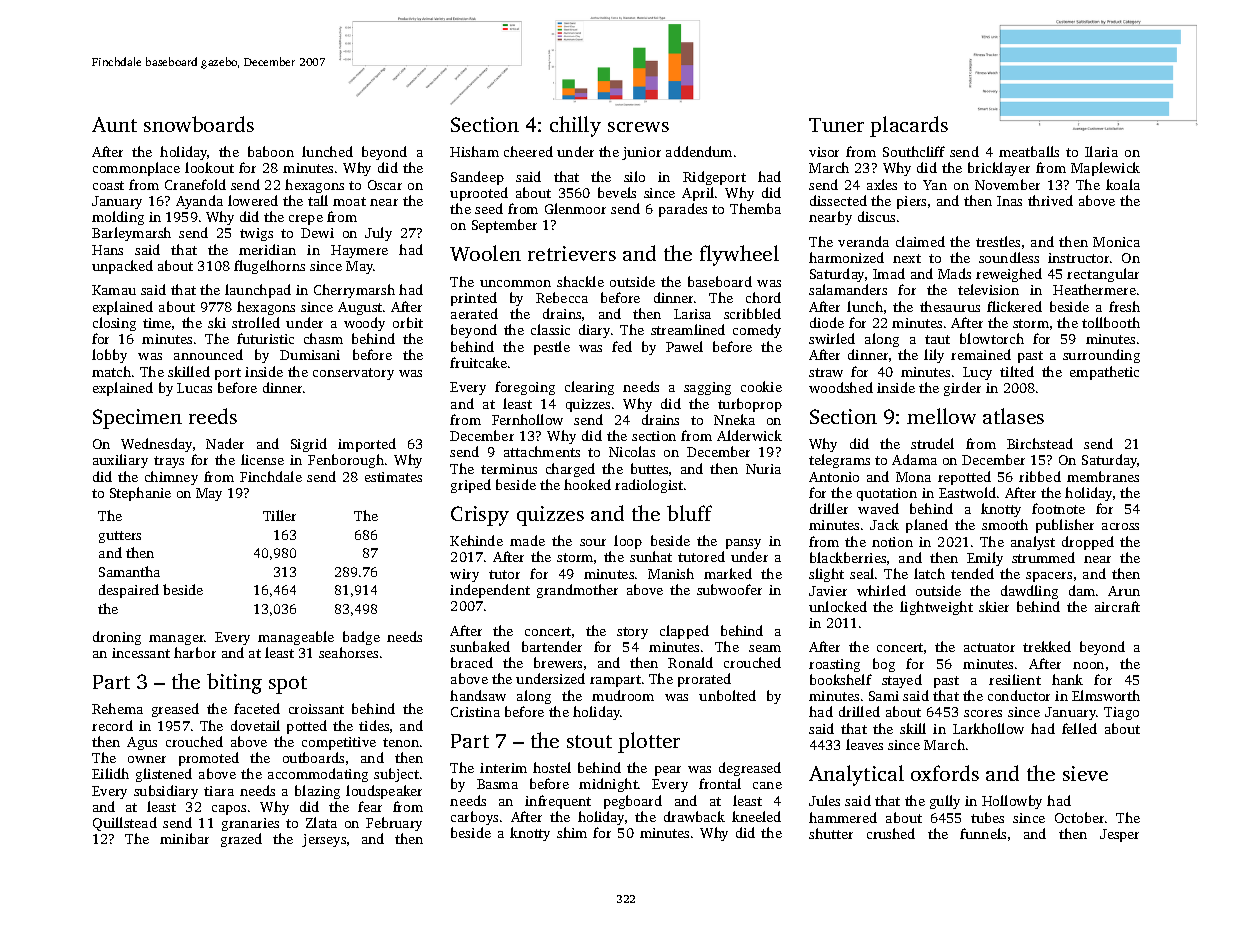 The image size is (1233, 952). What do you see at coordinates (739, 255) in the screenshot?
I see `flywheel` at bounding box center [739, 255].
